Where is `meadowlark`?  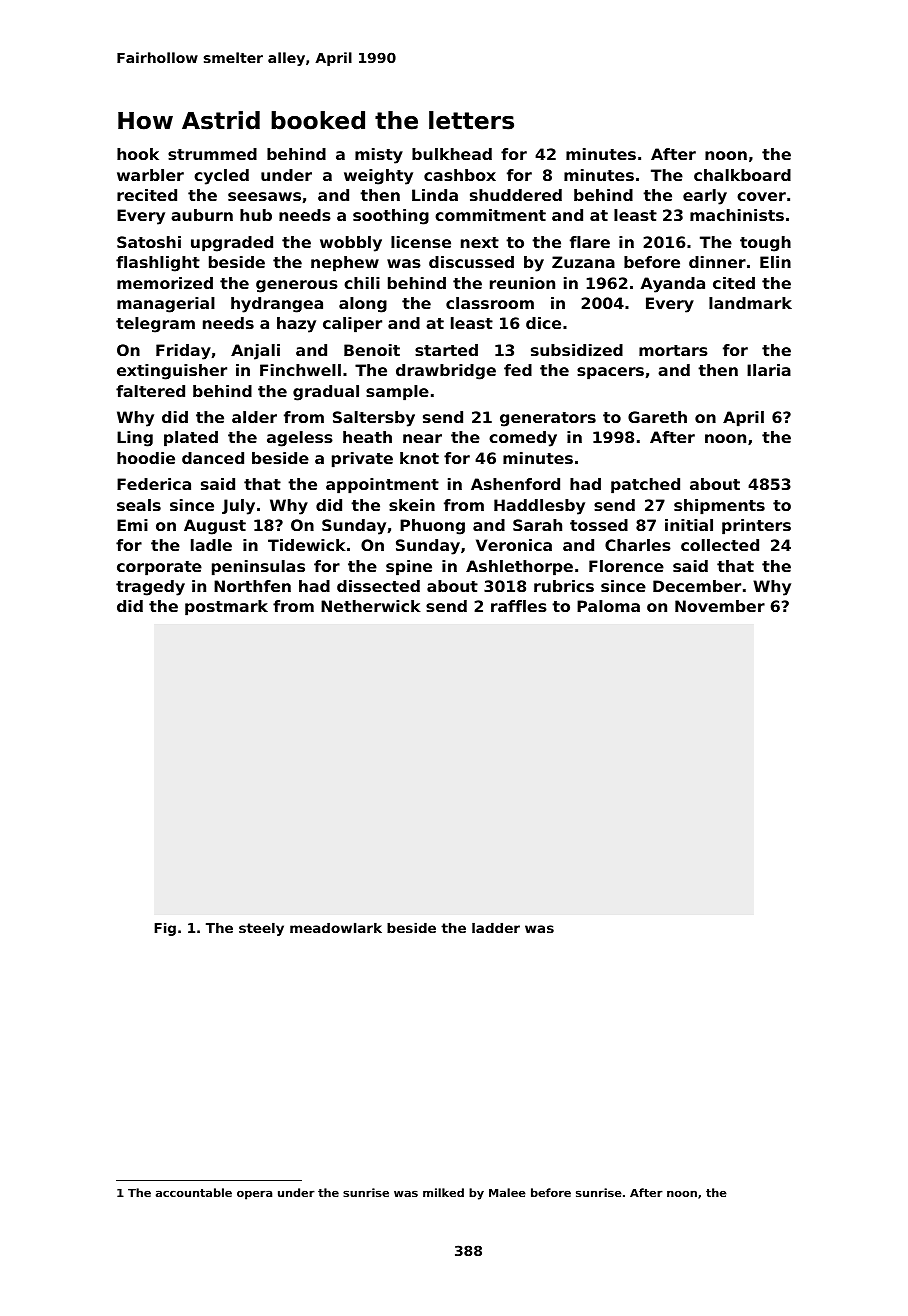
meadowlark is located at coordinates (336, 928).
